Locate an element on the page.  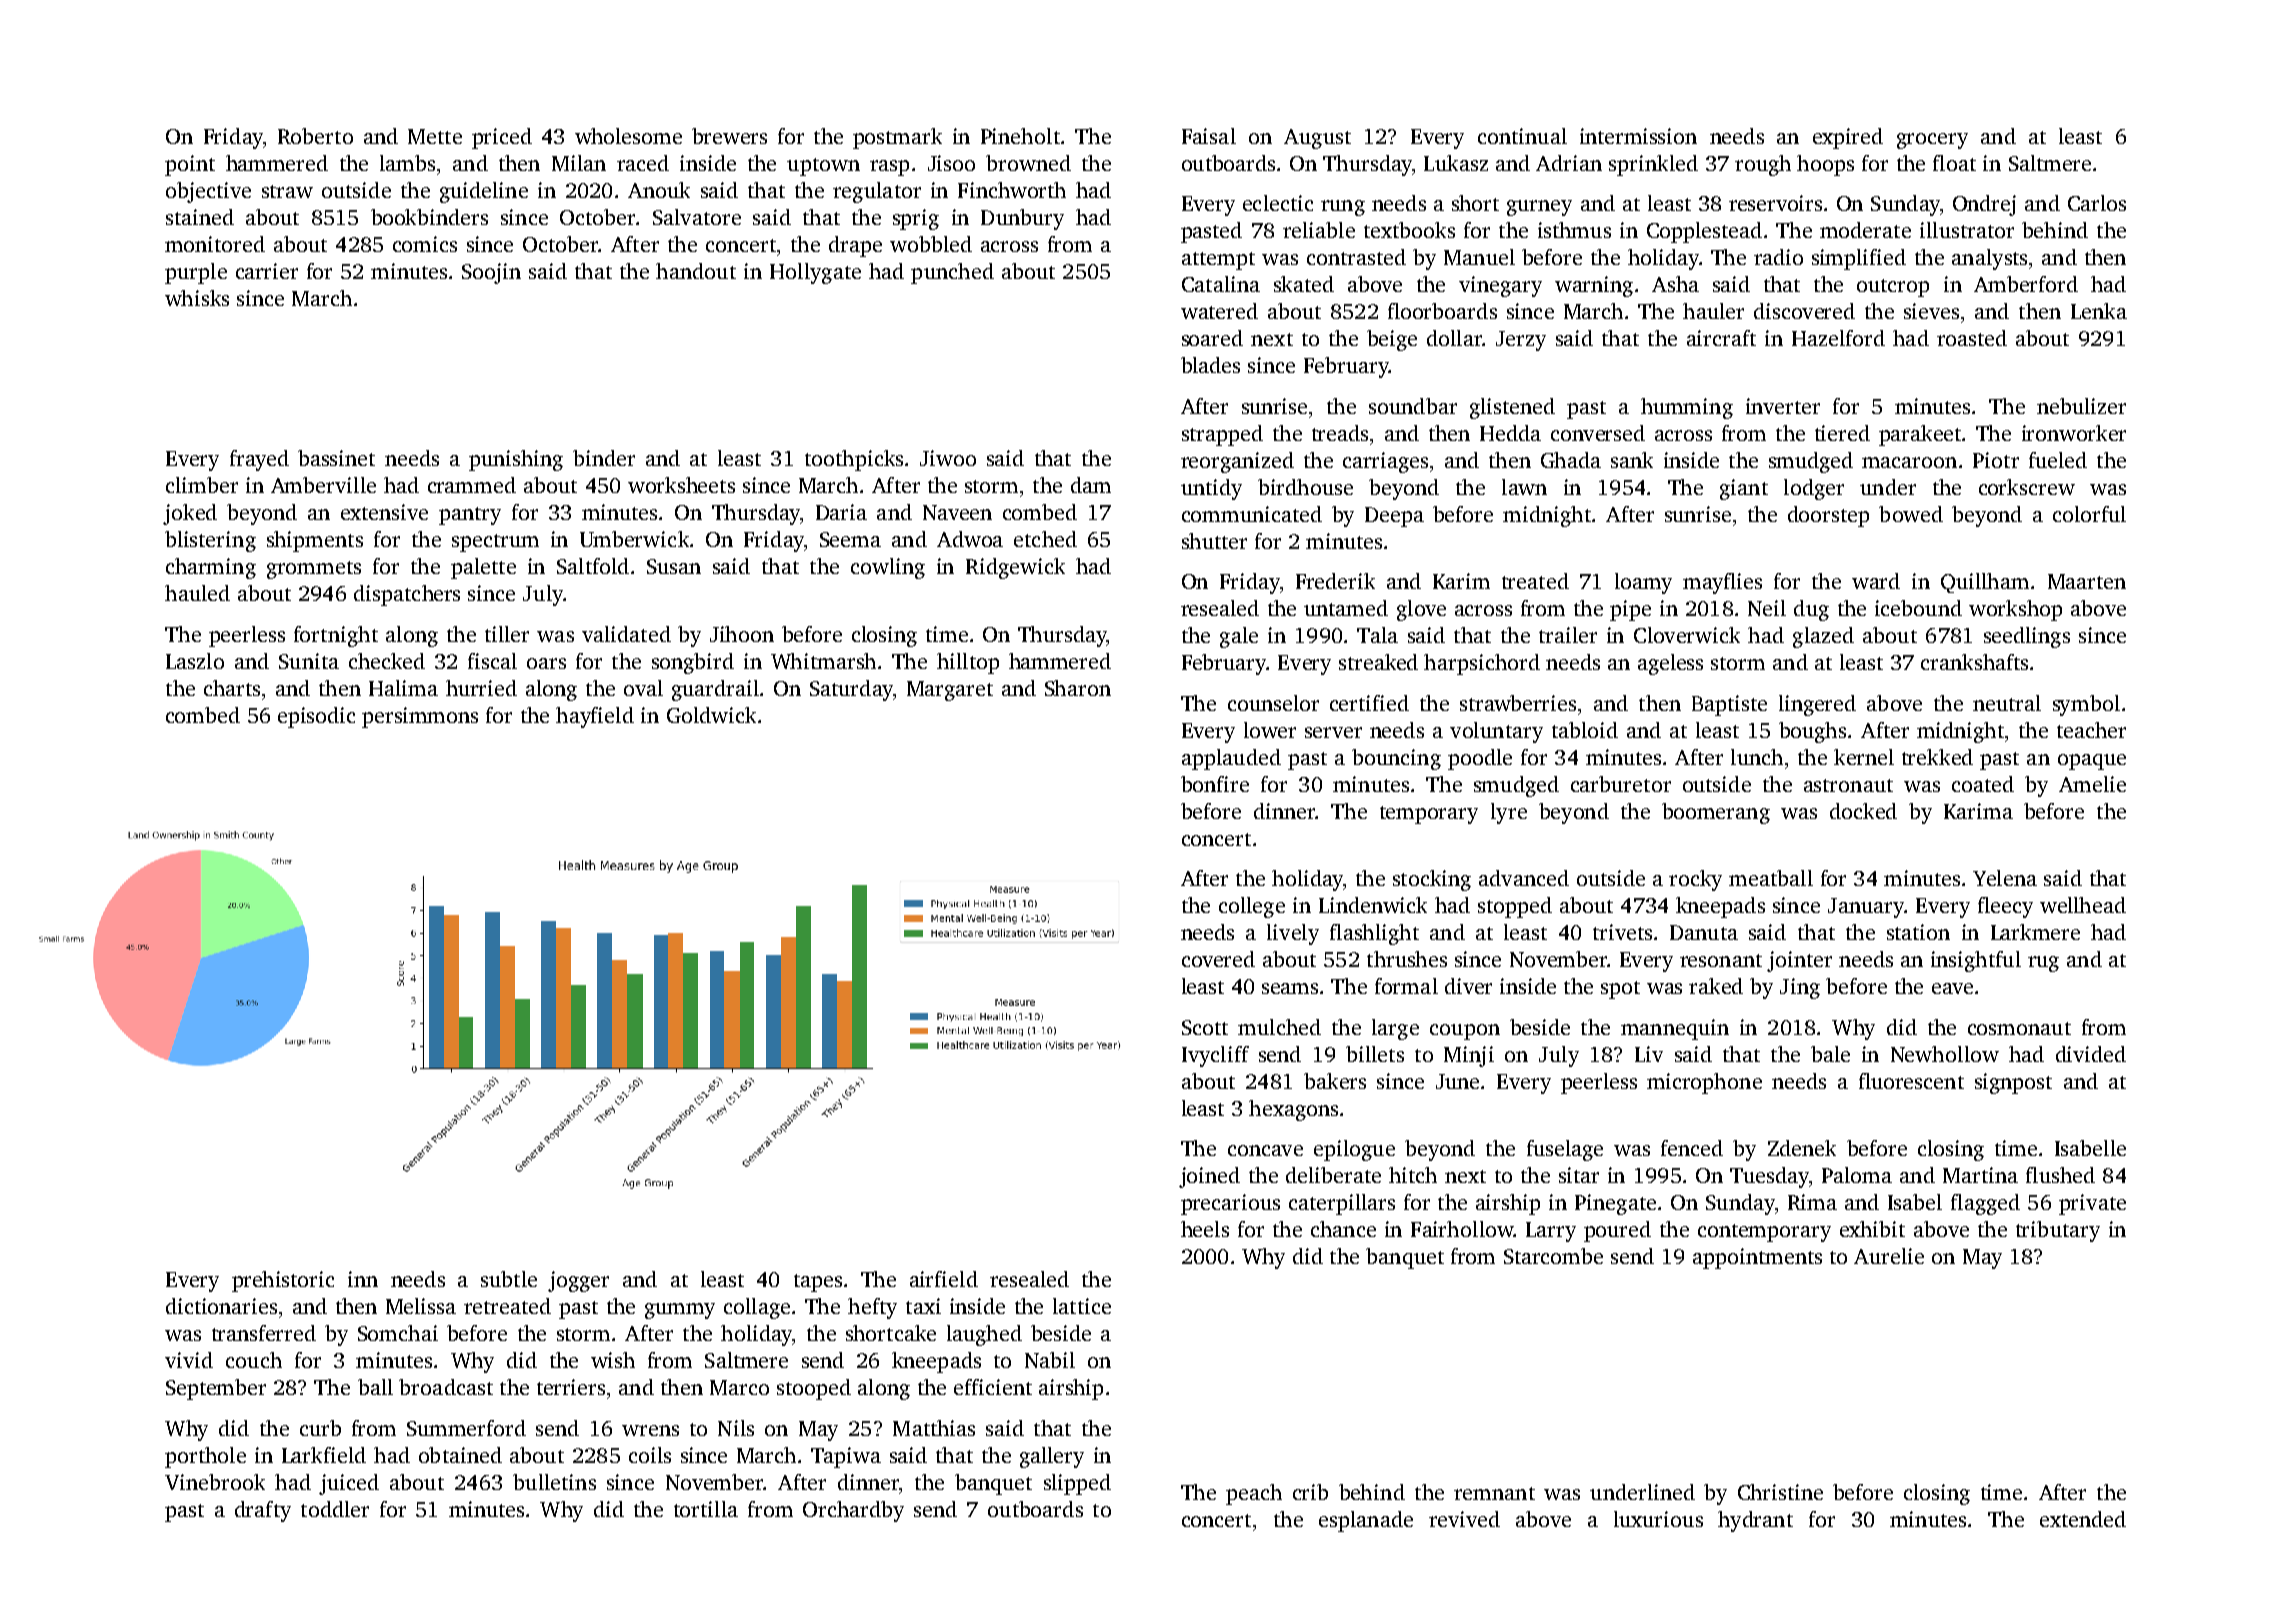
drafty is located at coordinates (263, 1511).
